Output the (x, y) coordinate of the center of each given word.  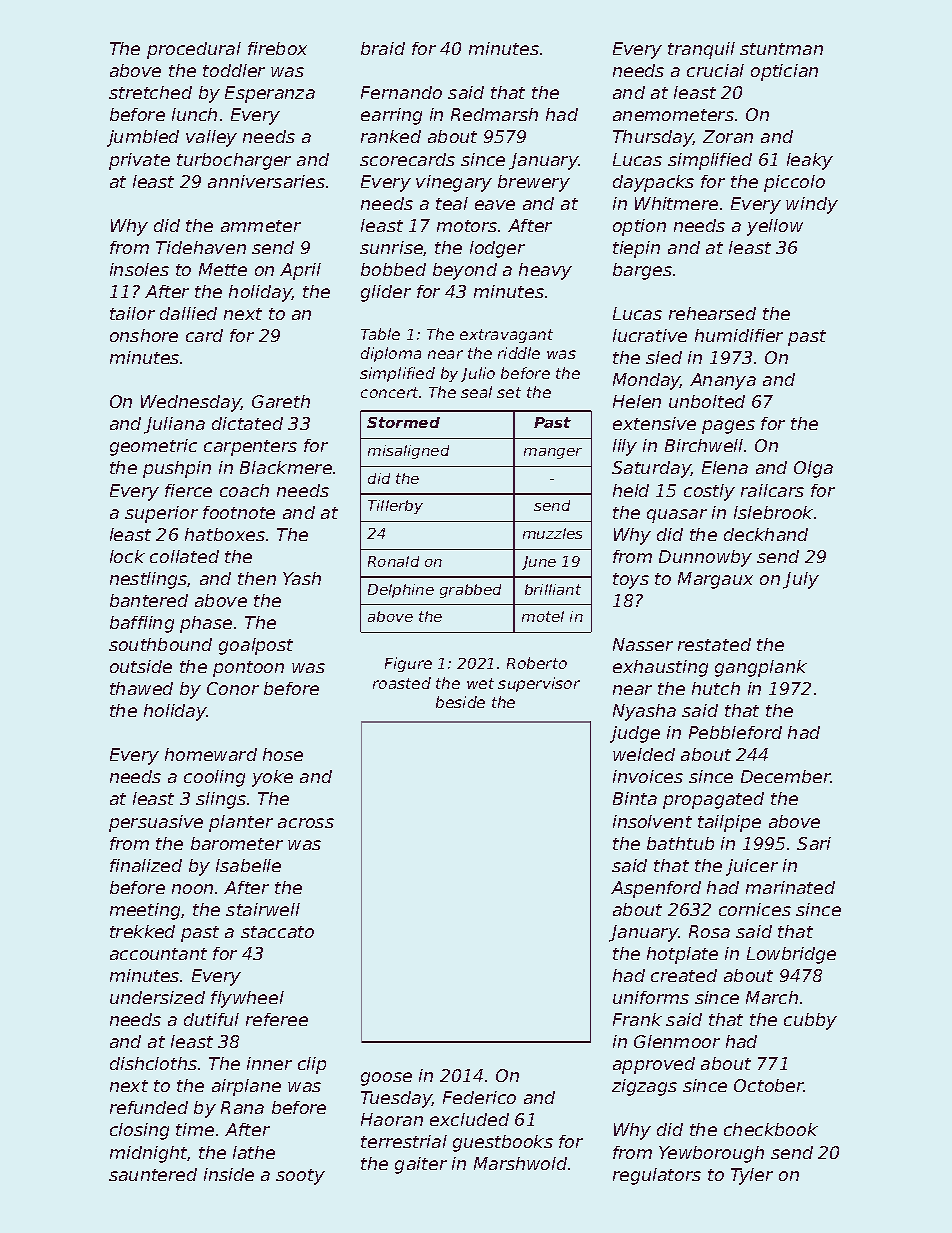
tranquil (701, 50)
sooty (300, 1177)
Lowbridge (791, 955)
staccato (277, 932)
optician (784, 72)
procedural (194, 50)
